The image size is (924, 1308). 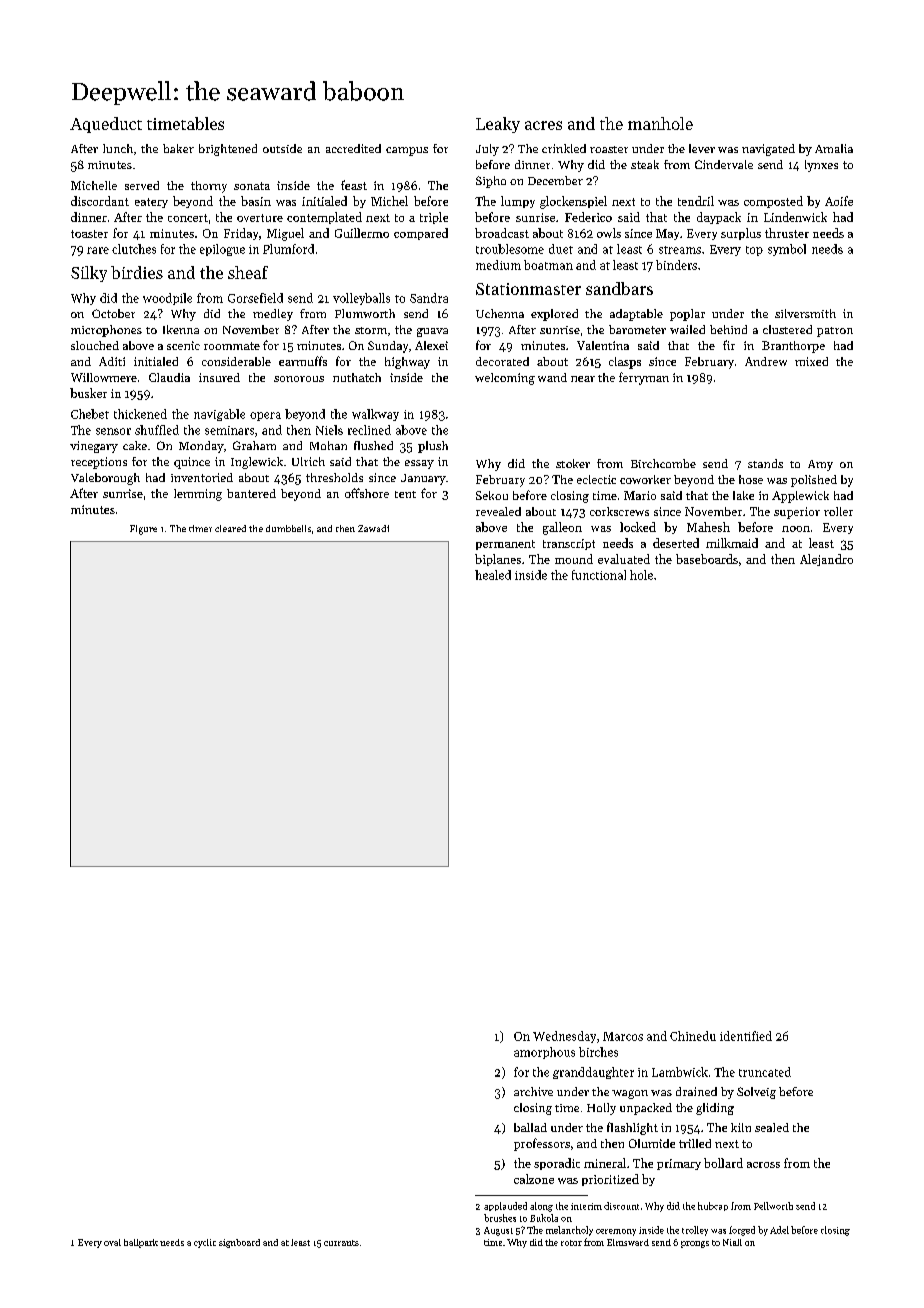 I want to click on ballpark, so click(x=141, y=1243).
